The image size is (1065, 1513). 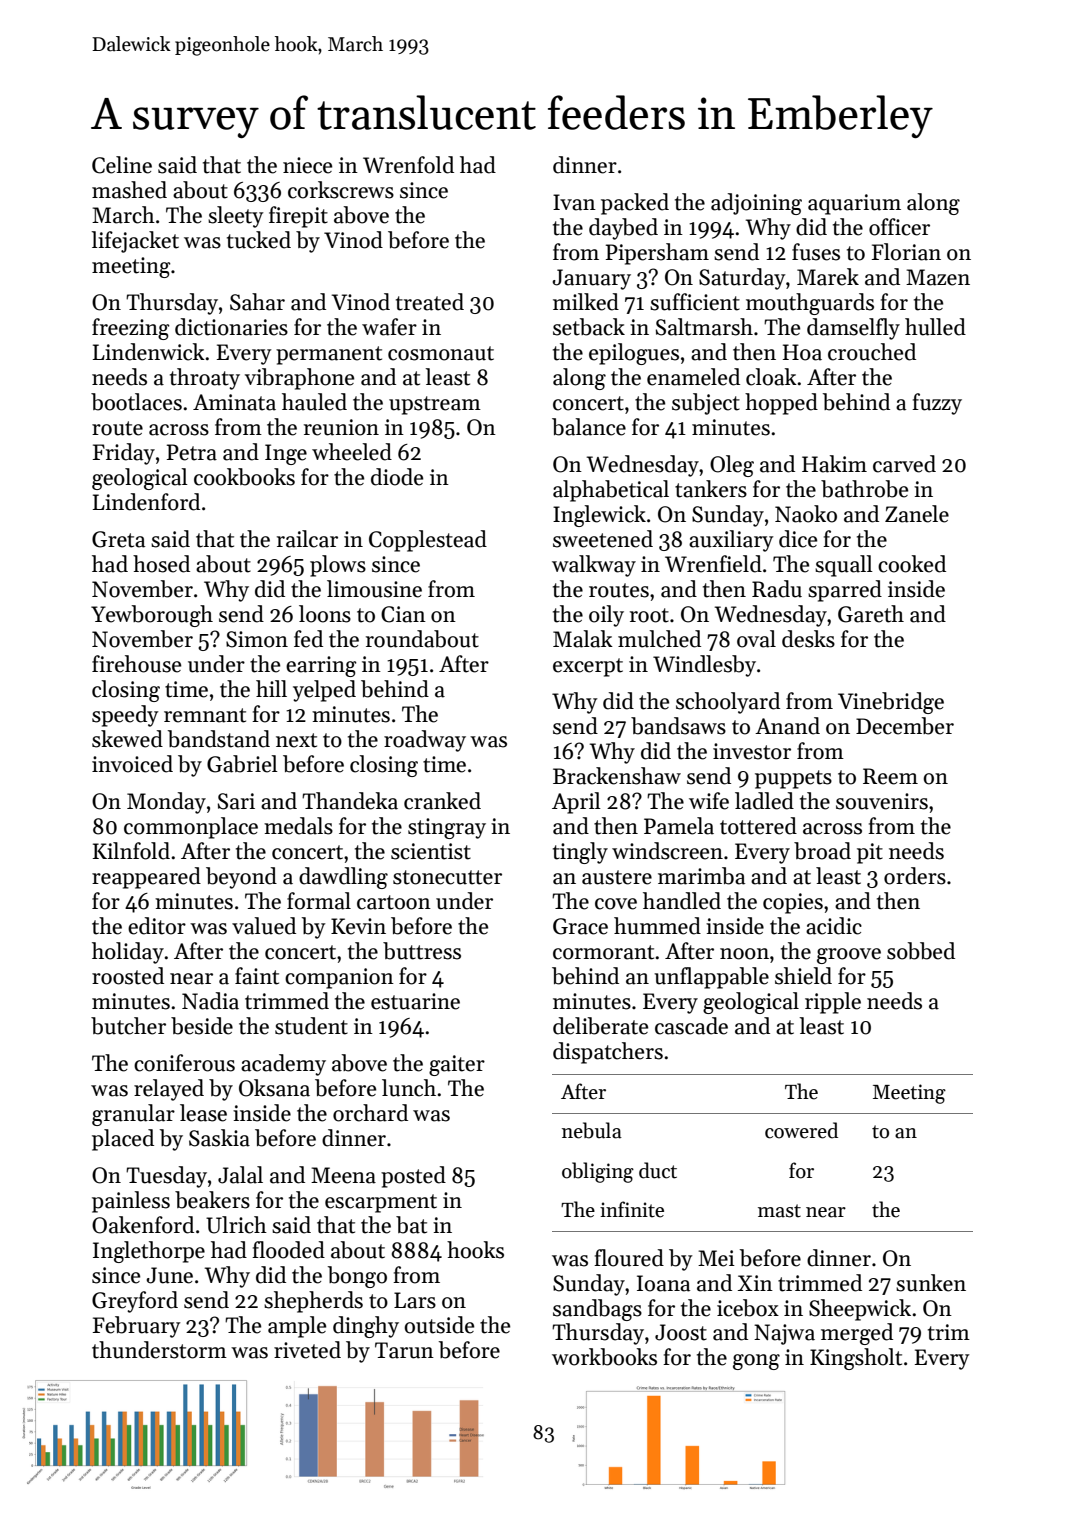 What do you see at coordinates (921, 951) in the screenshot?
I see `sobbed` at bounding box center [921, 951].
